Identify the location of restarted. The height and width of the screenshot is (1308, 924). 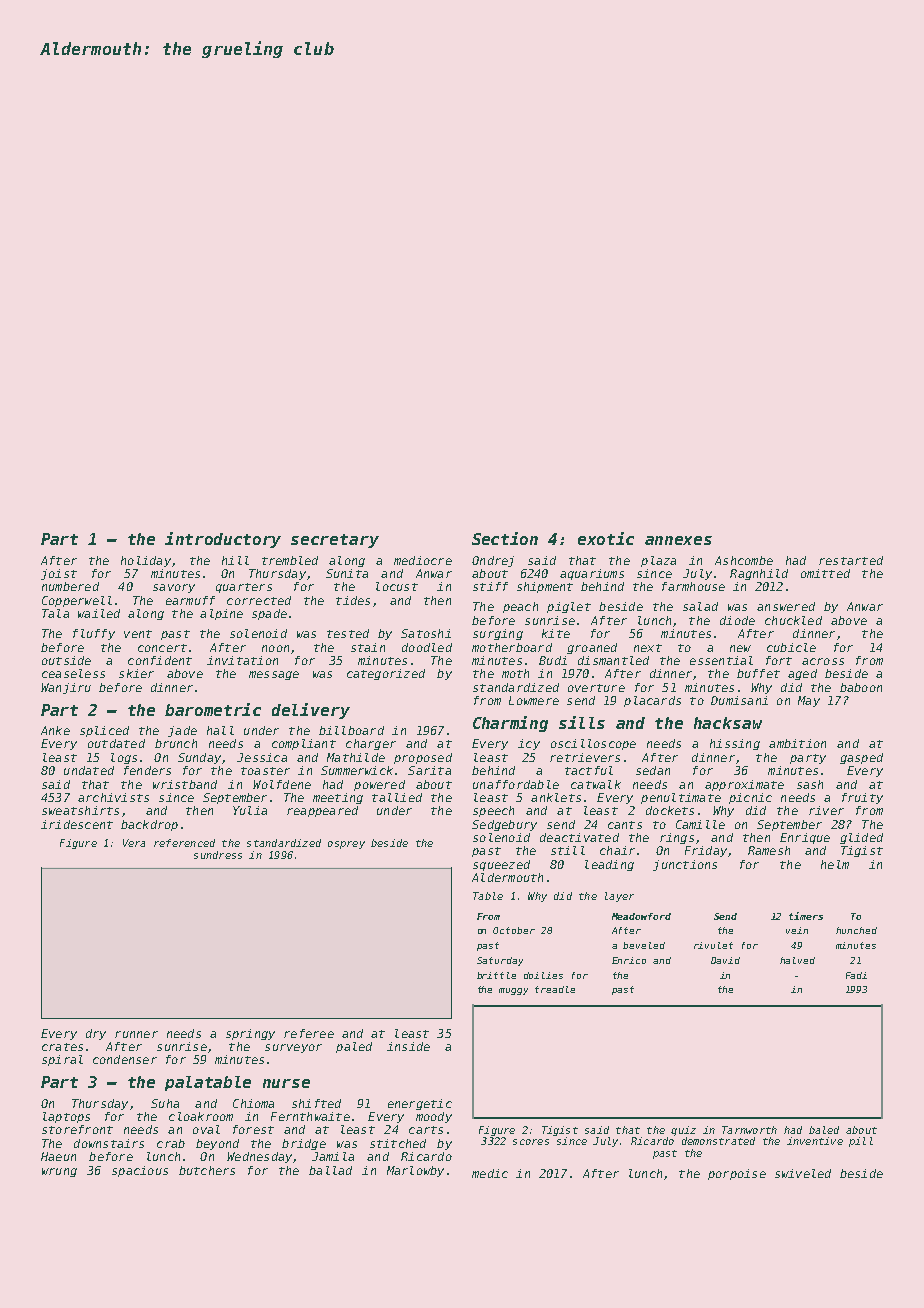
(851, 560).
